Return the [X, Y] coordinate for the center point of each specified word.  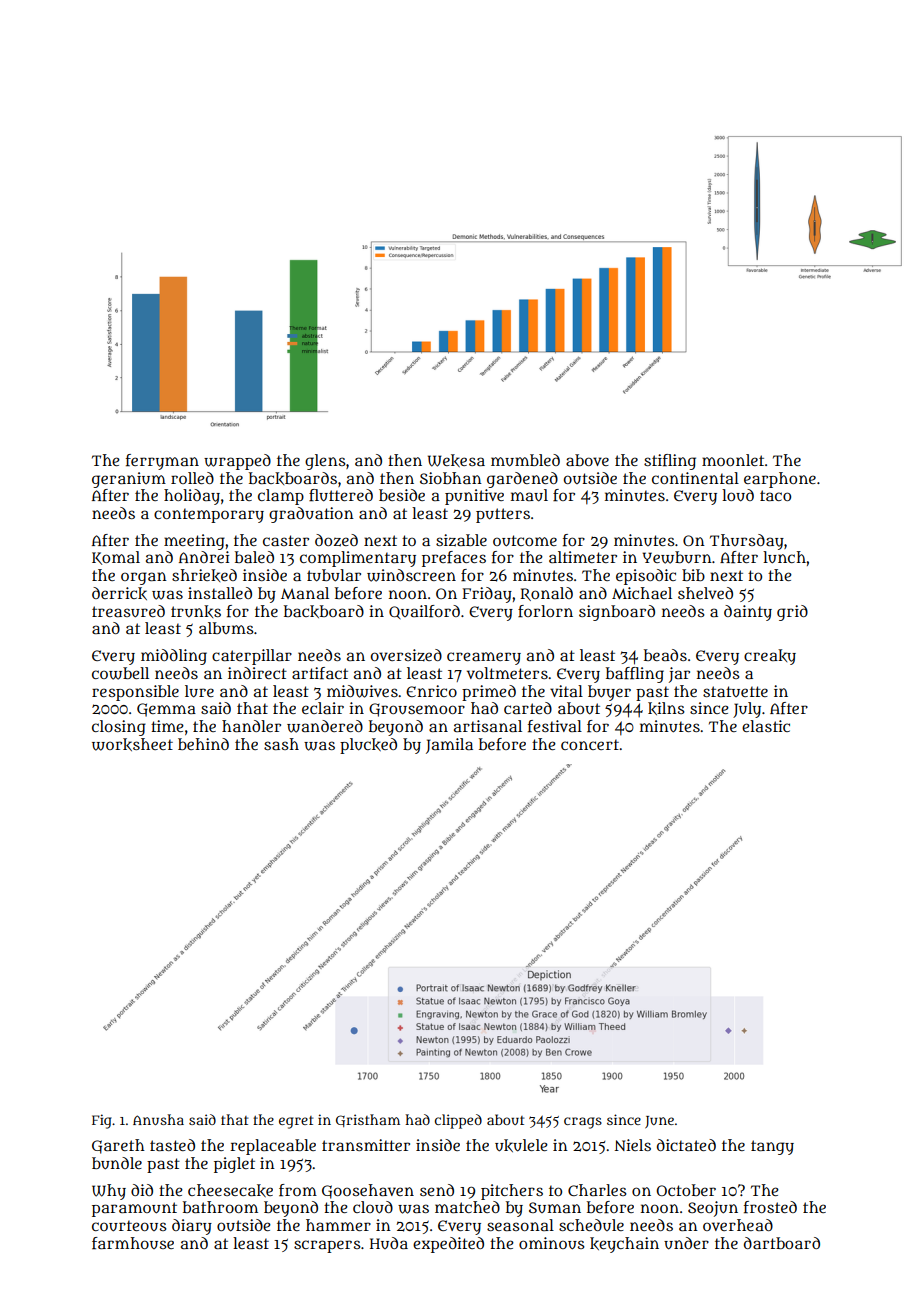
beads [665, 655]
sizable [461, 540]
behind [203, 744]
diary [192, 1227]
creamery [484, 658]
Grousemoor [417, 710]
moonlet [733, 460]
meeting [194, 542]
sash [281, 744]
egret [296, 1122]
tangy [772, 1147]
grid [792, 613]
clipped [458, 1121]
